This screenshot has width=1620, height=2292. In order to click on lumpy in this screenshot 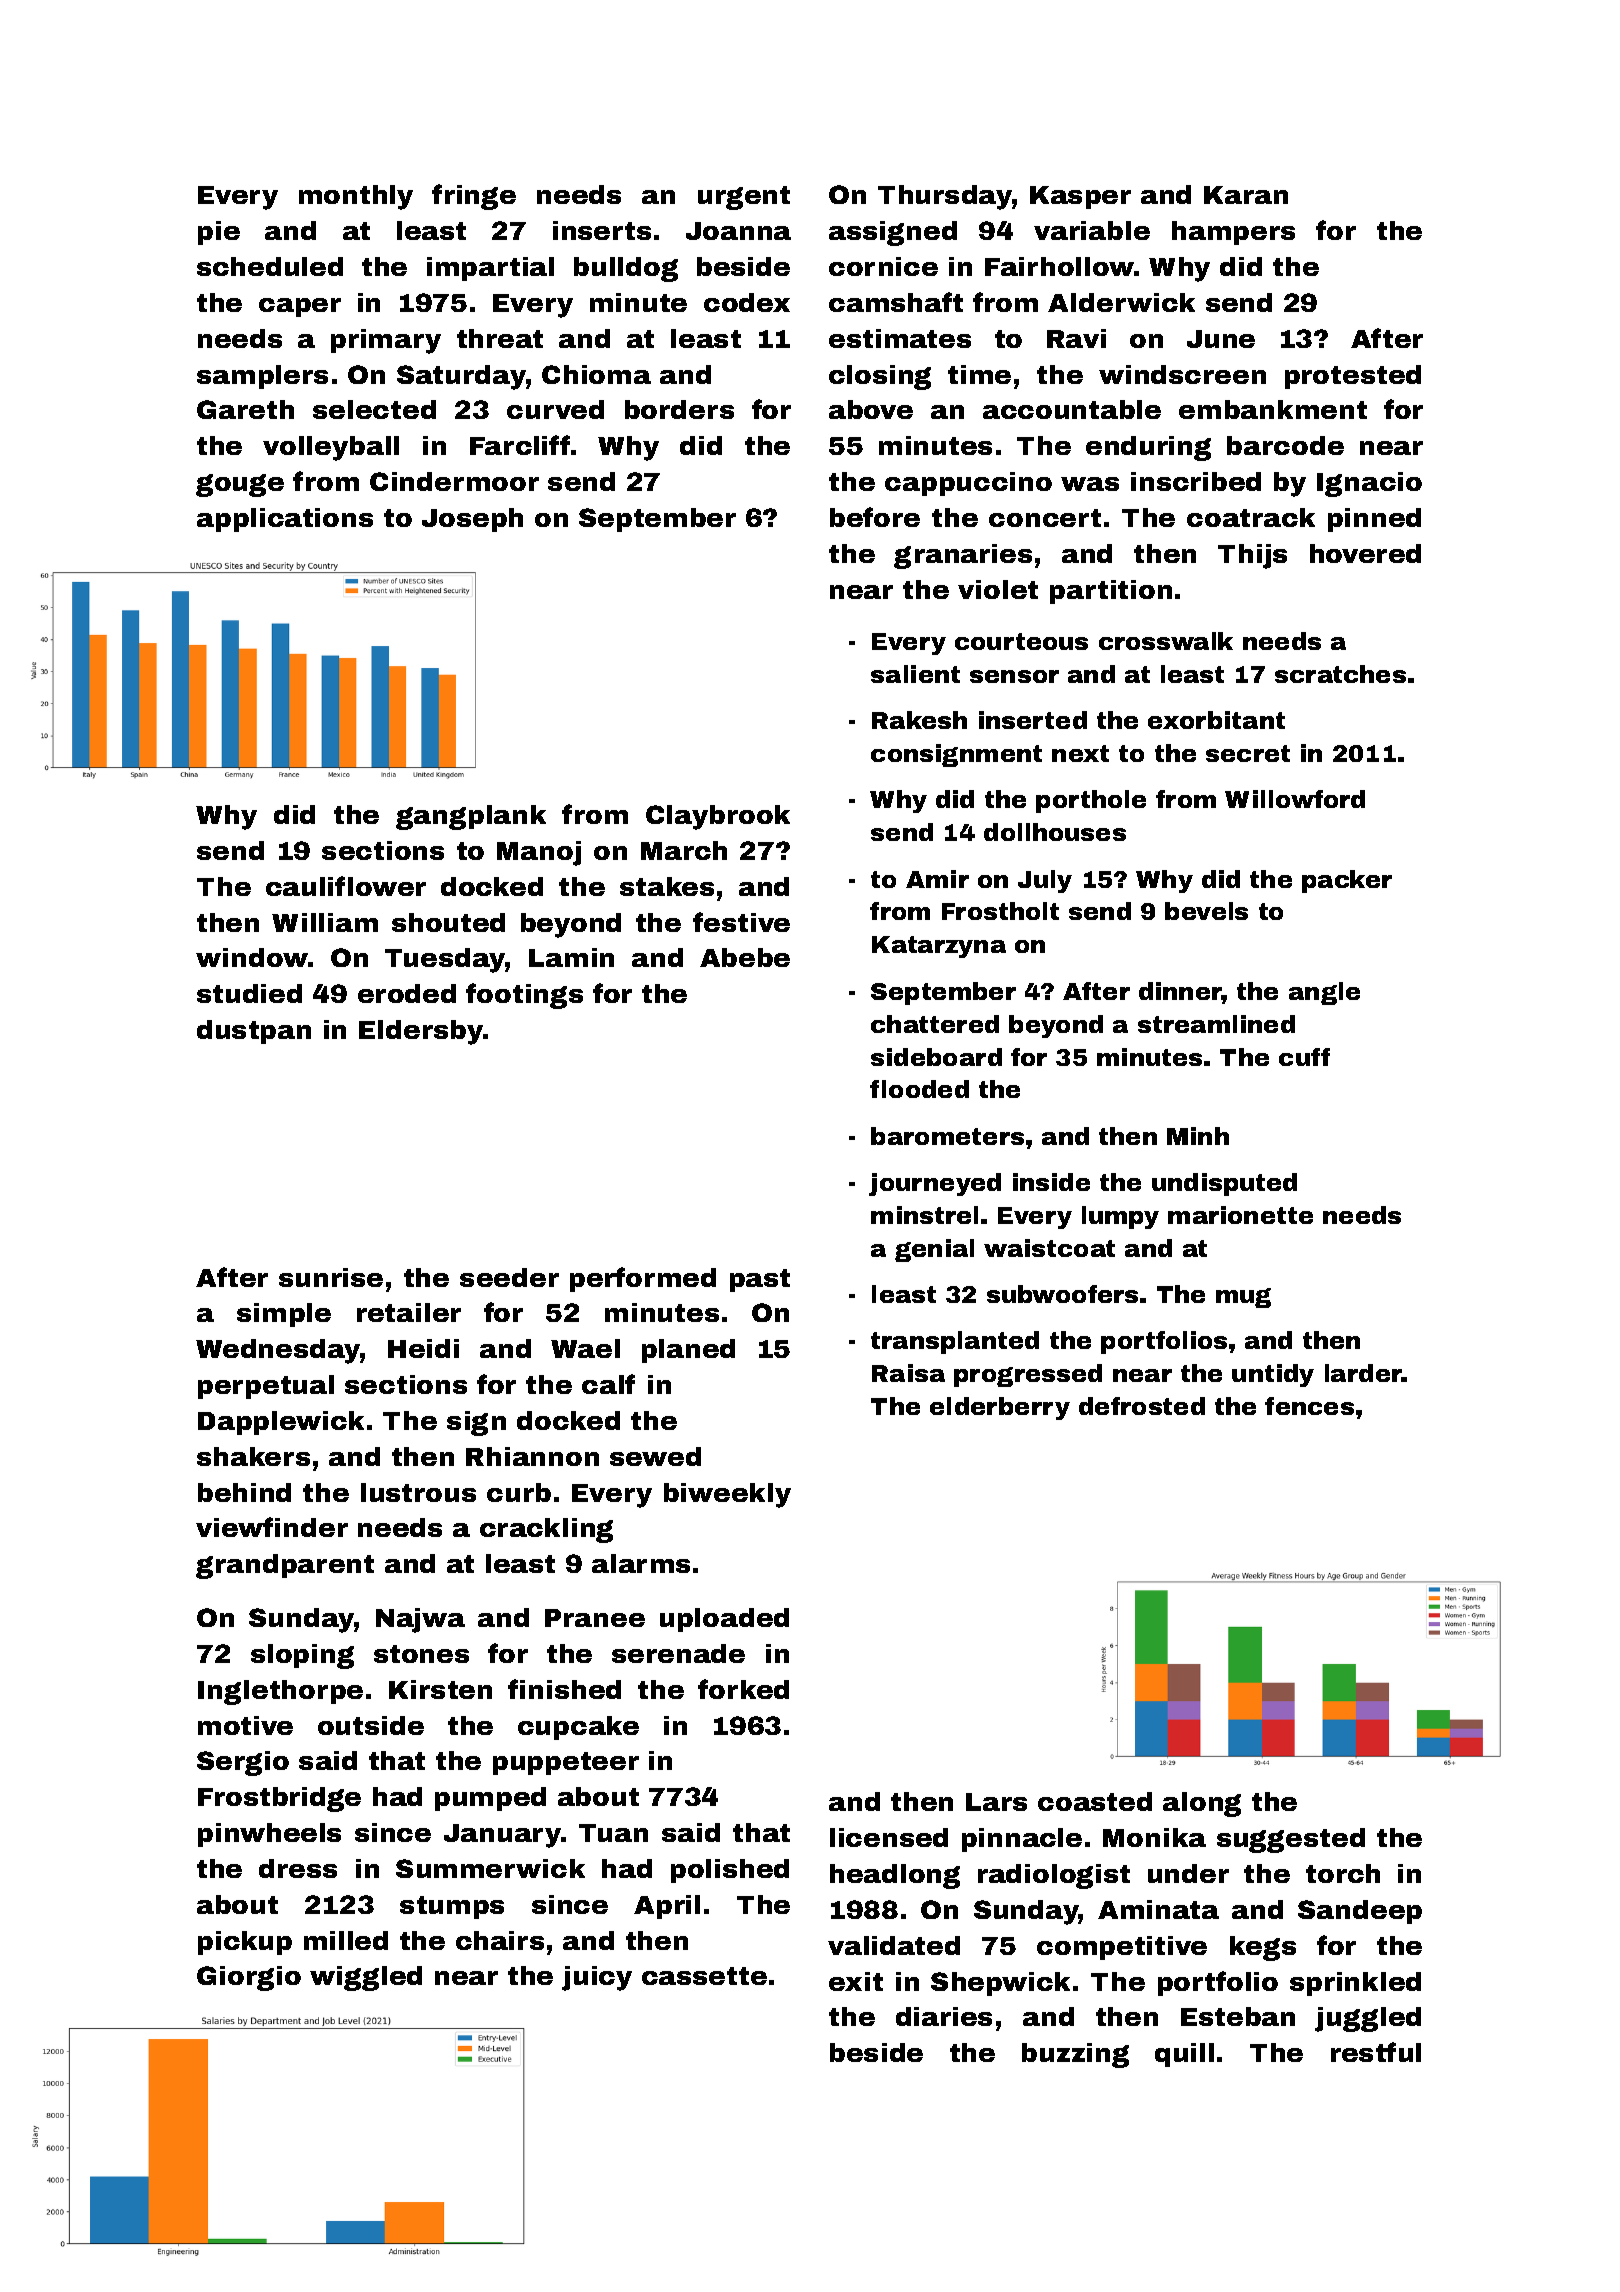, I will do `click(1120, 1217)`.
